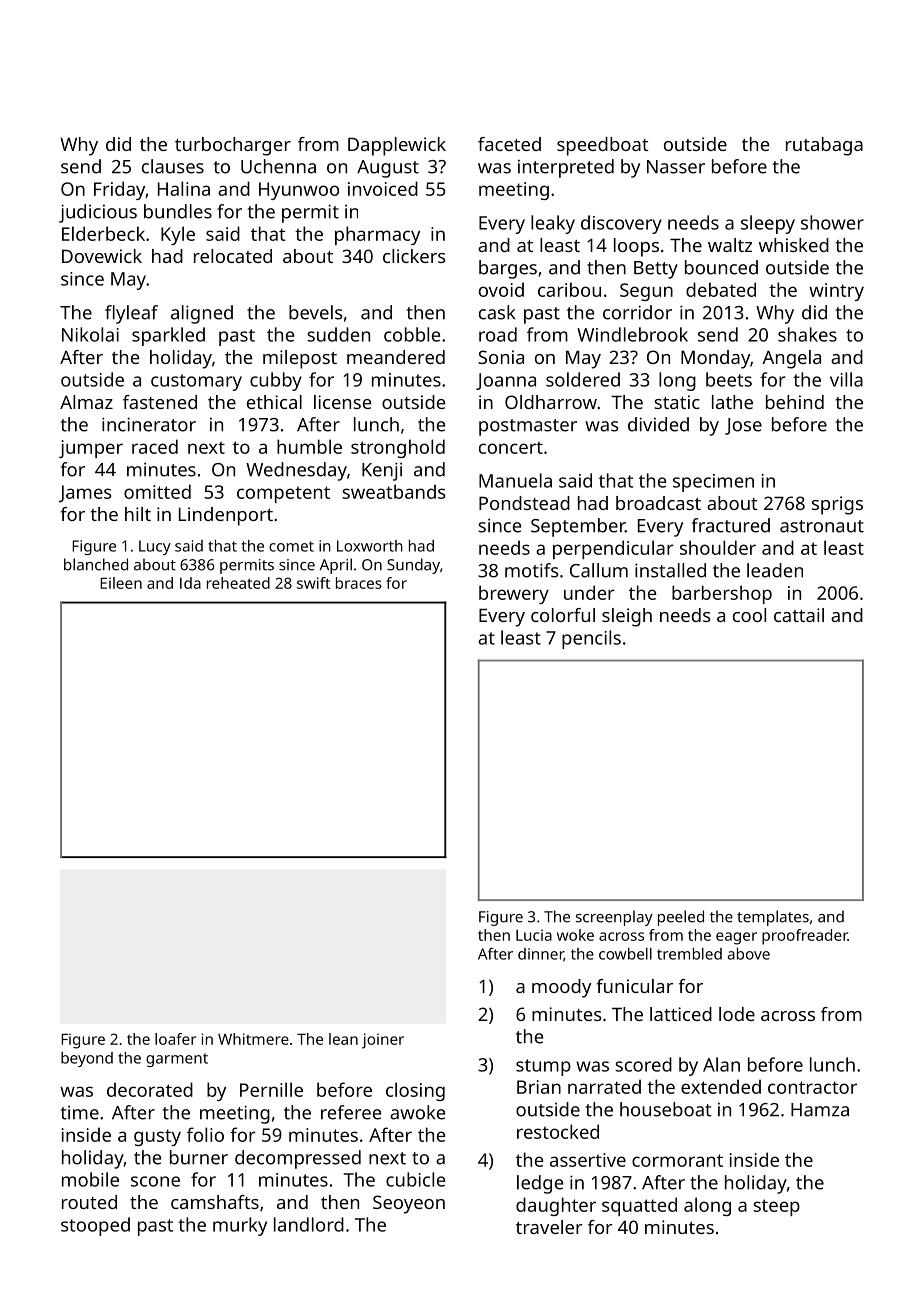 The image size is (924, 1314). What do you see at coordinates (397, 146) in the document?
I see `Dapplewick` at bounding box center [397, 146].
